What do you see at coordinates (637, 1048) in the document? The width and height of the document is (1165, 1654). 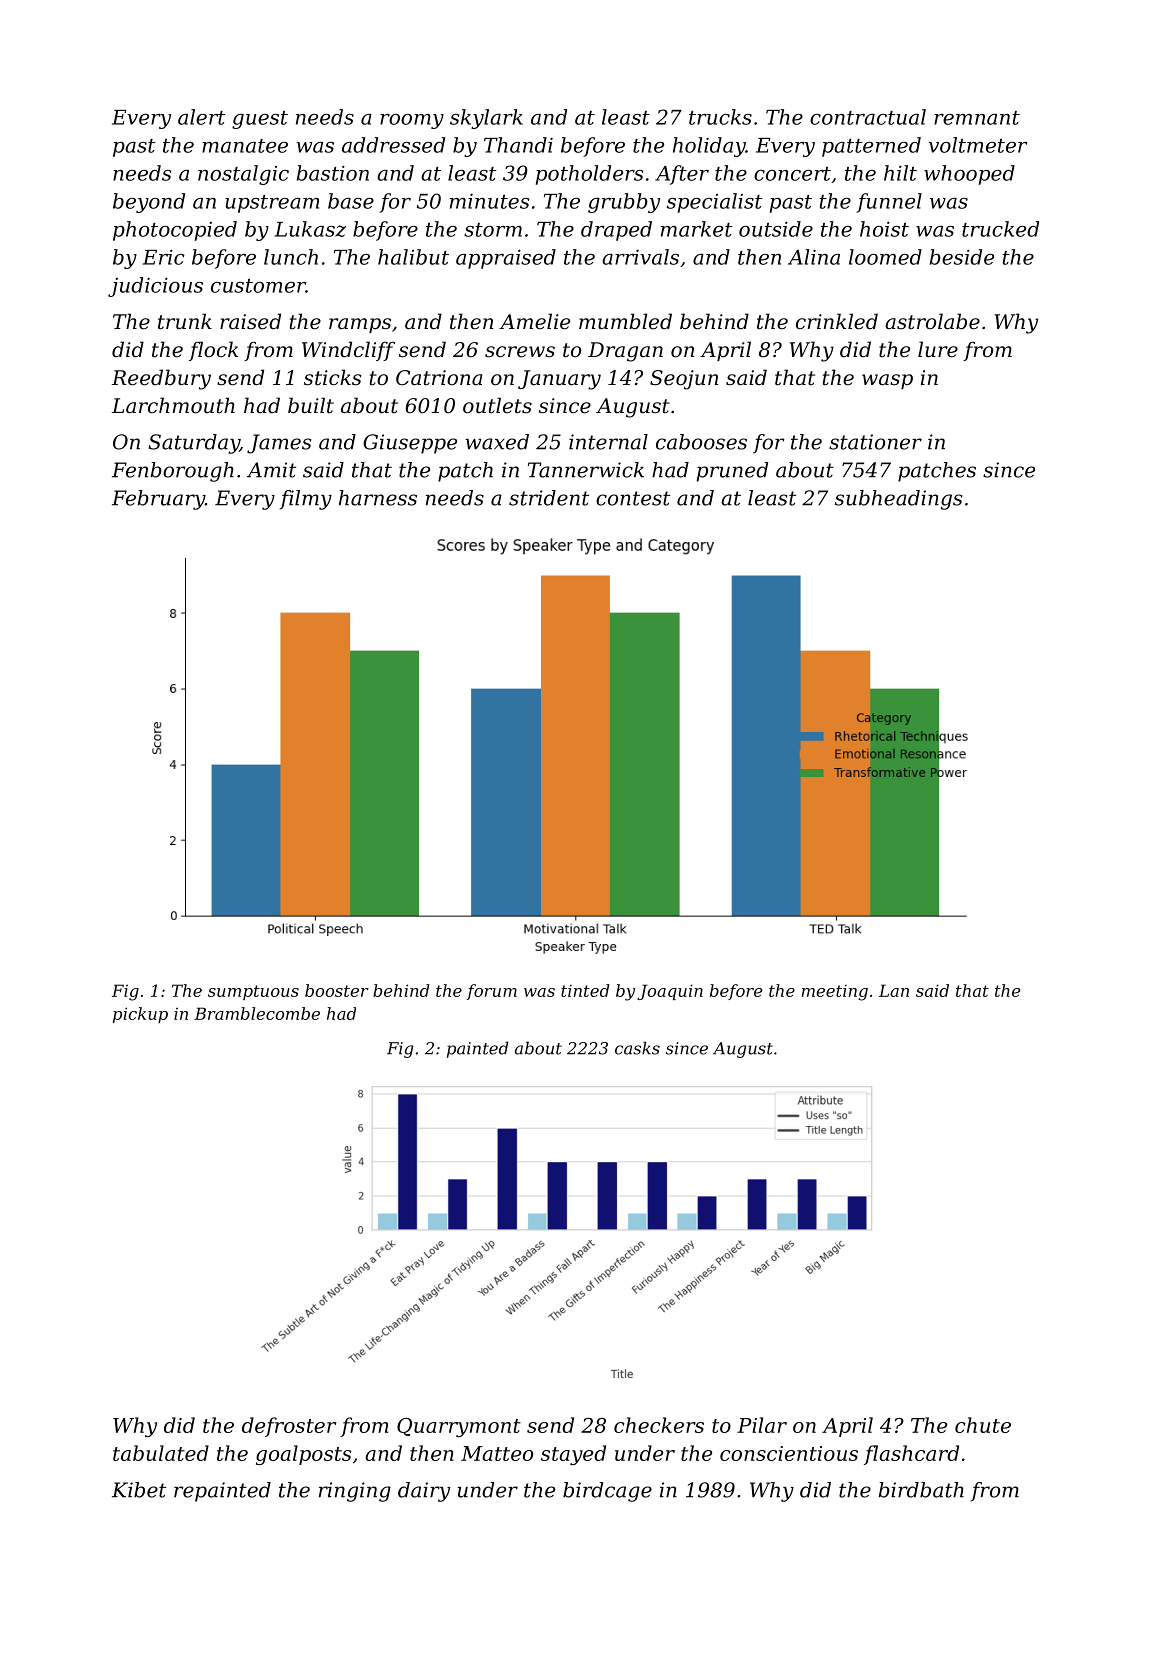 I see `casks` at bounding box center [637, 1048].
